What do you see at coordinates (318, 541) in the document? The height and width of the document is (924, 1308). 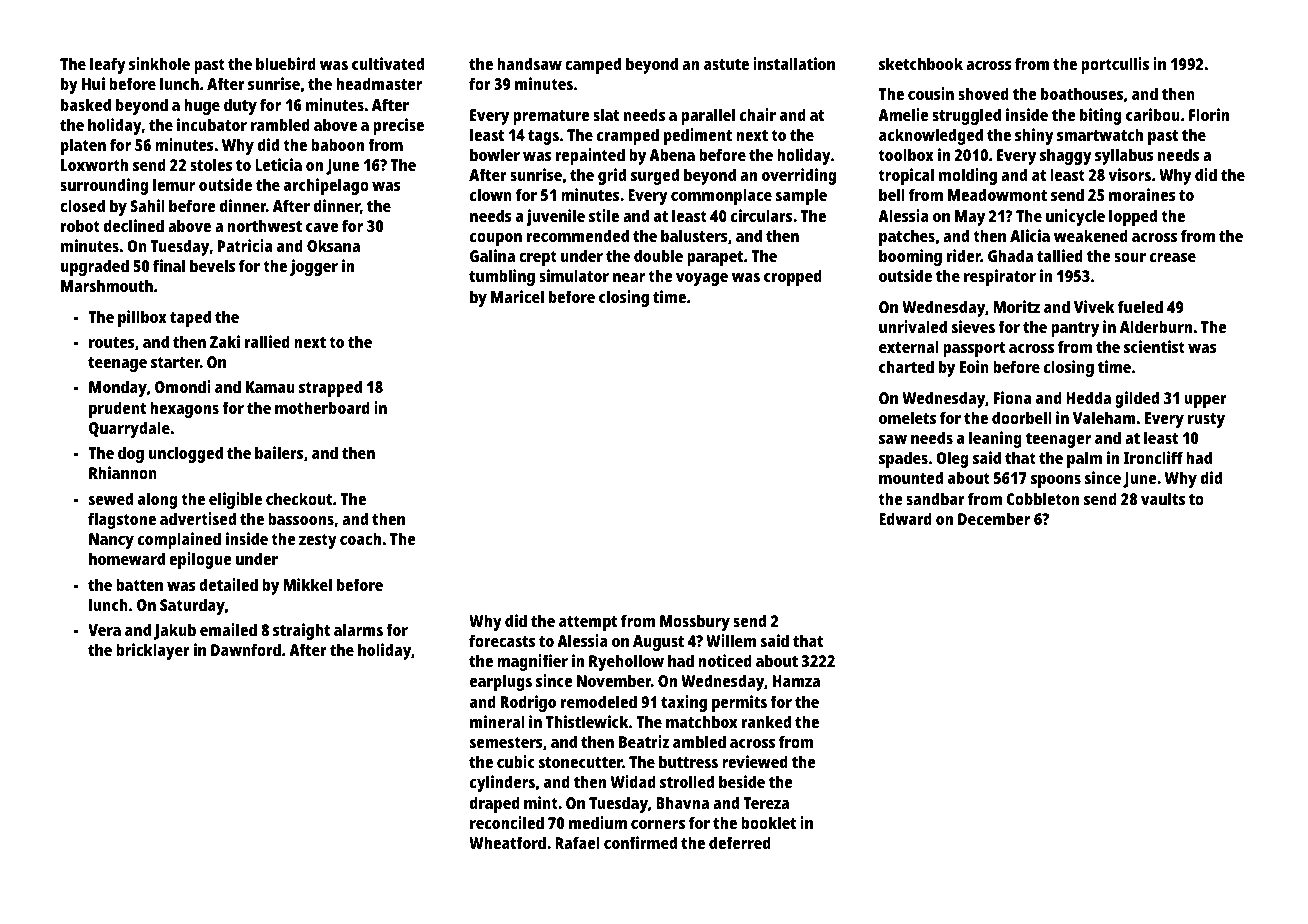 I see `zesty` at bounding box center [318, 541].
